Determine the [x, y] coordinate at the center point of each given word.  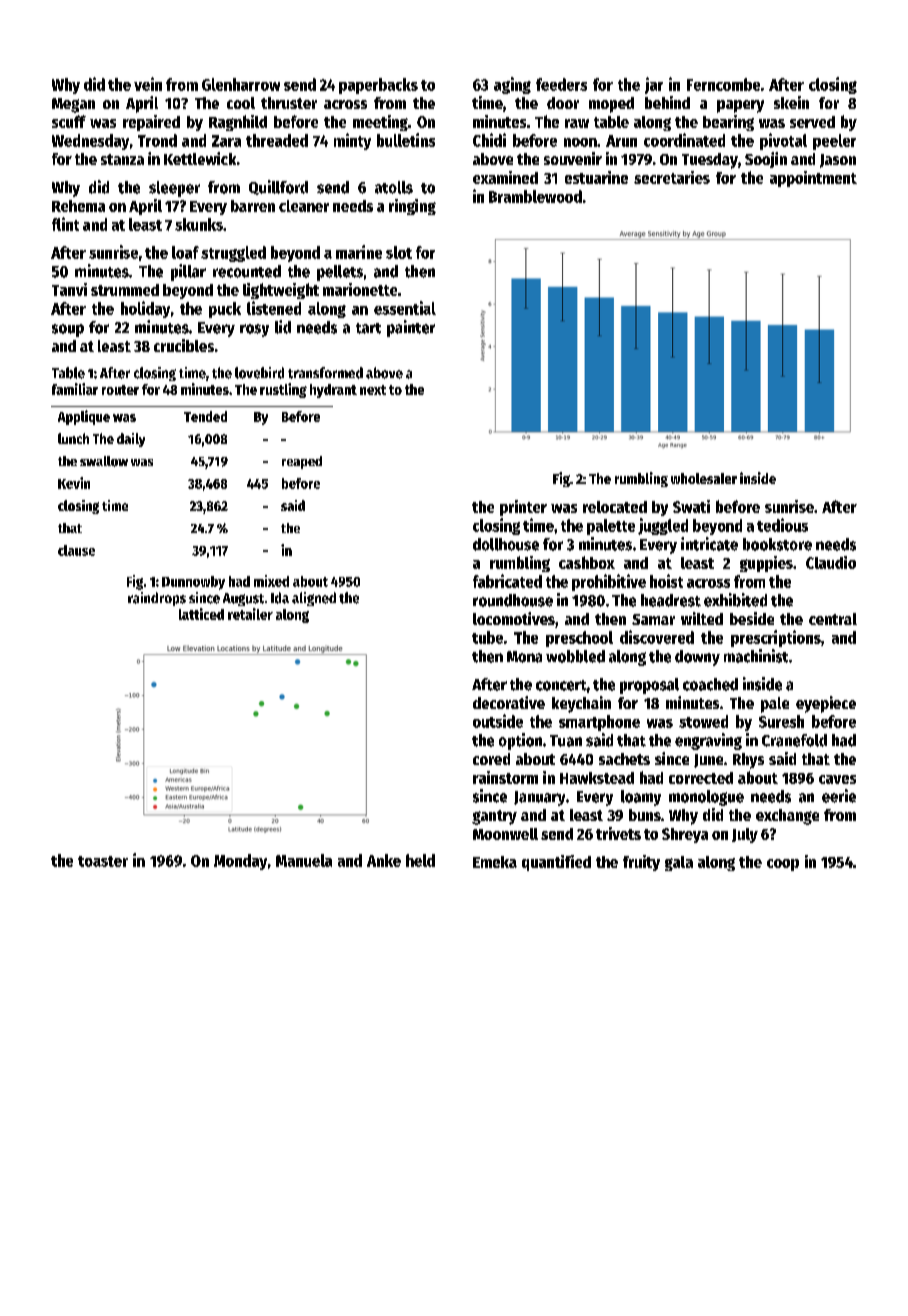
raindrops [157, 599]
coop [783, 865]
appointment [813, 179]
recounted [247, 271]
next [373, 390]
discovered [657, 637]
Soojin [766, 160]
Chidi [489, 140]
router [120, 390]
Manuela [304, 860]
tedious [782, 525]
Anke [384, 860]
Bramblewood [535, 196]
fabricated [507, 581]
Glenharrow [241, 84]
